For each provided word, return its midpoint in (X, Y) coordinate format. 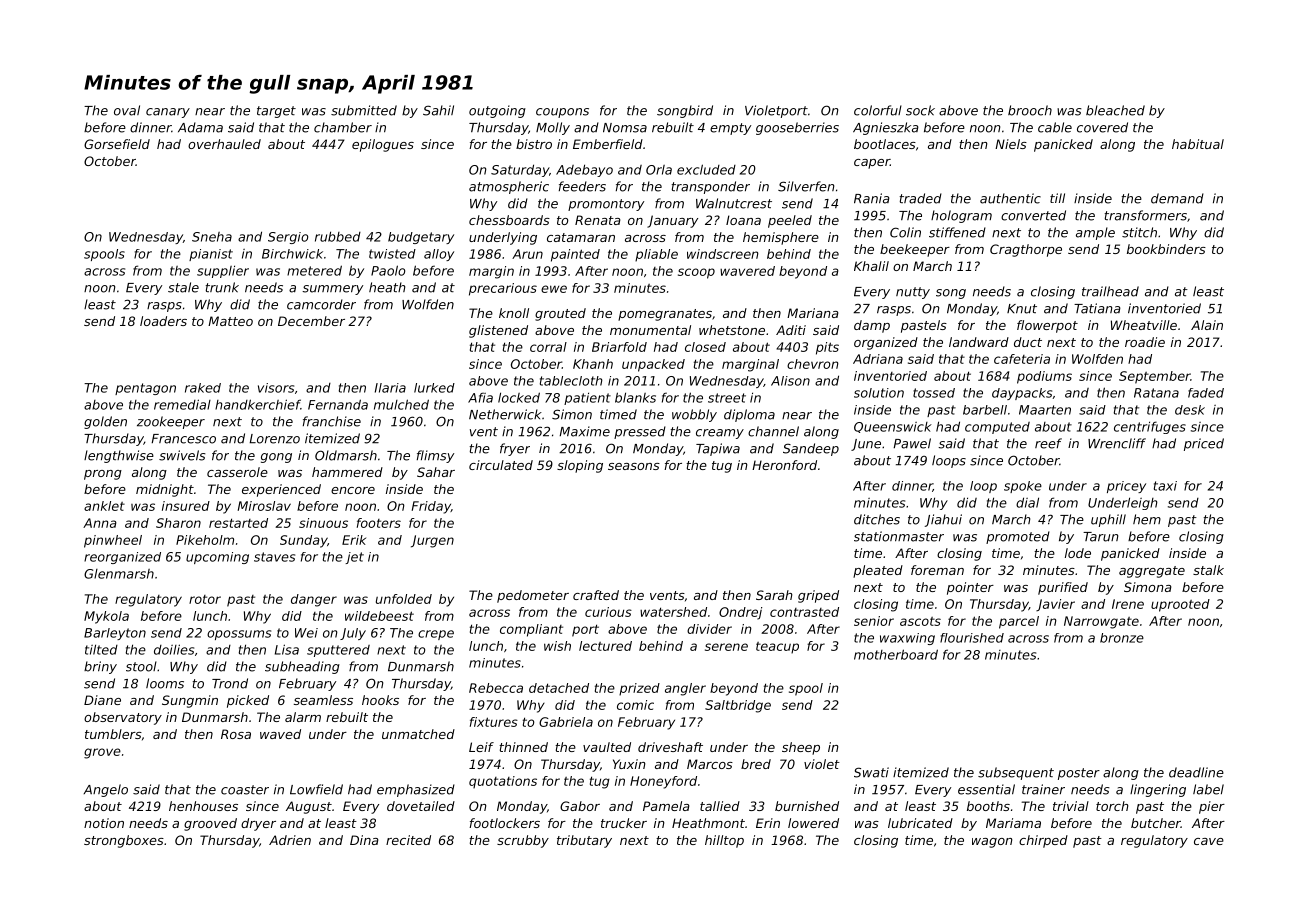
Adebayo (584, 170)
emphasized (416, 790)
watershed (673, 612)
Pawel (912, 443)
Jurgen (432, 541)
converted (1033, 215)
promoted (1018, 537)
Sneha (212, 237)
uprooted (1180, 605)
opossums (239, 635)
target (276, 112)
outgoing (497, 111)
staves (274, 557)
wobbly (694, 415)
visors (276, 388)
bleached (1115, 110)
